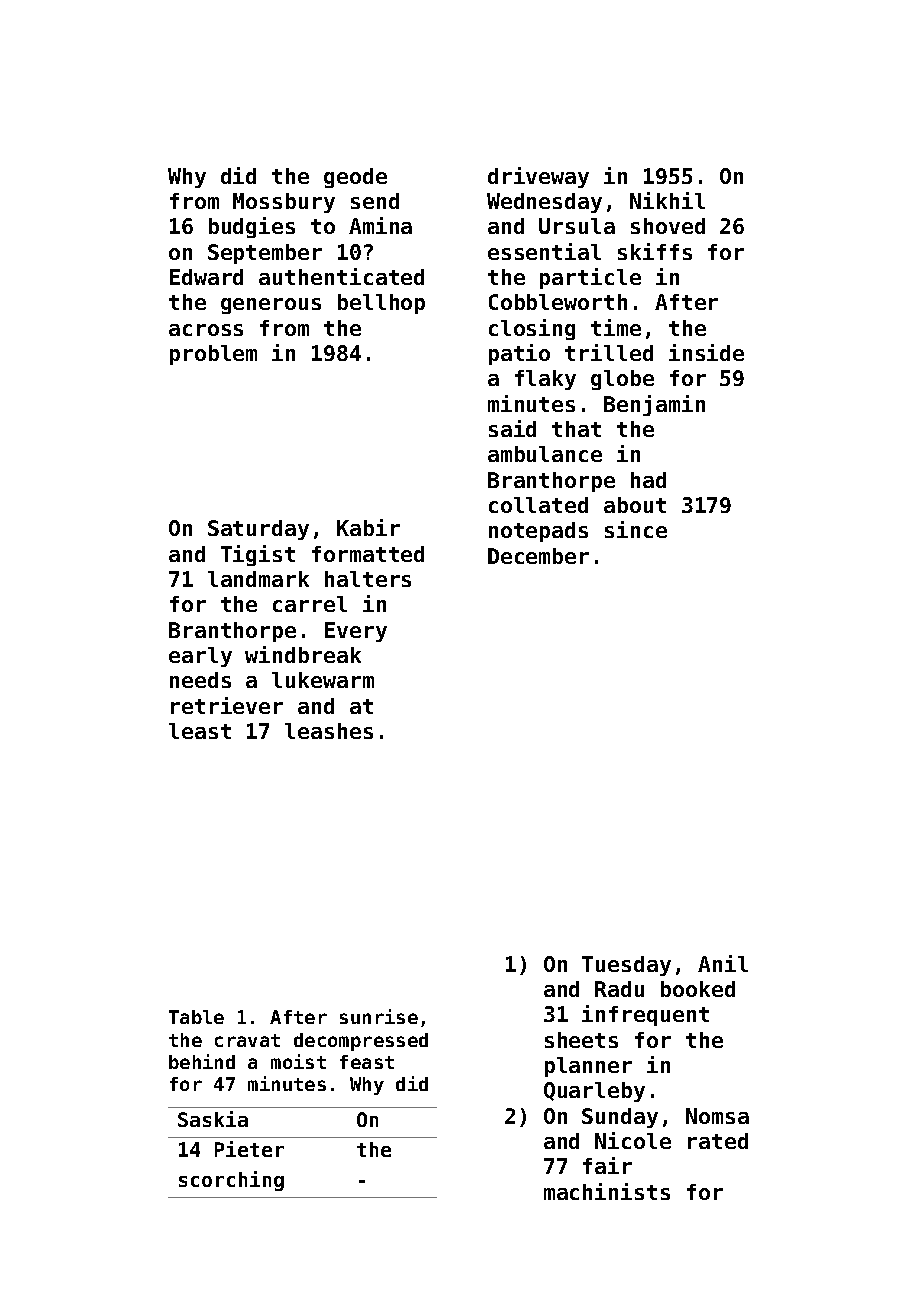 The width and height of the page is (924, 1311). I want to click on shoved, so click(668, 226).
